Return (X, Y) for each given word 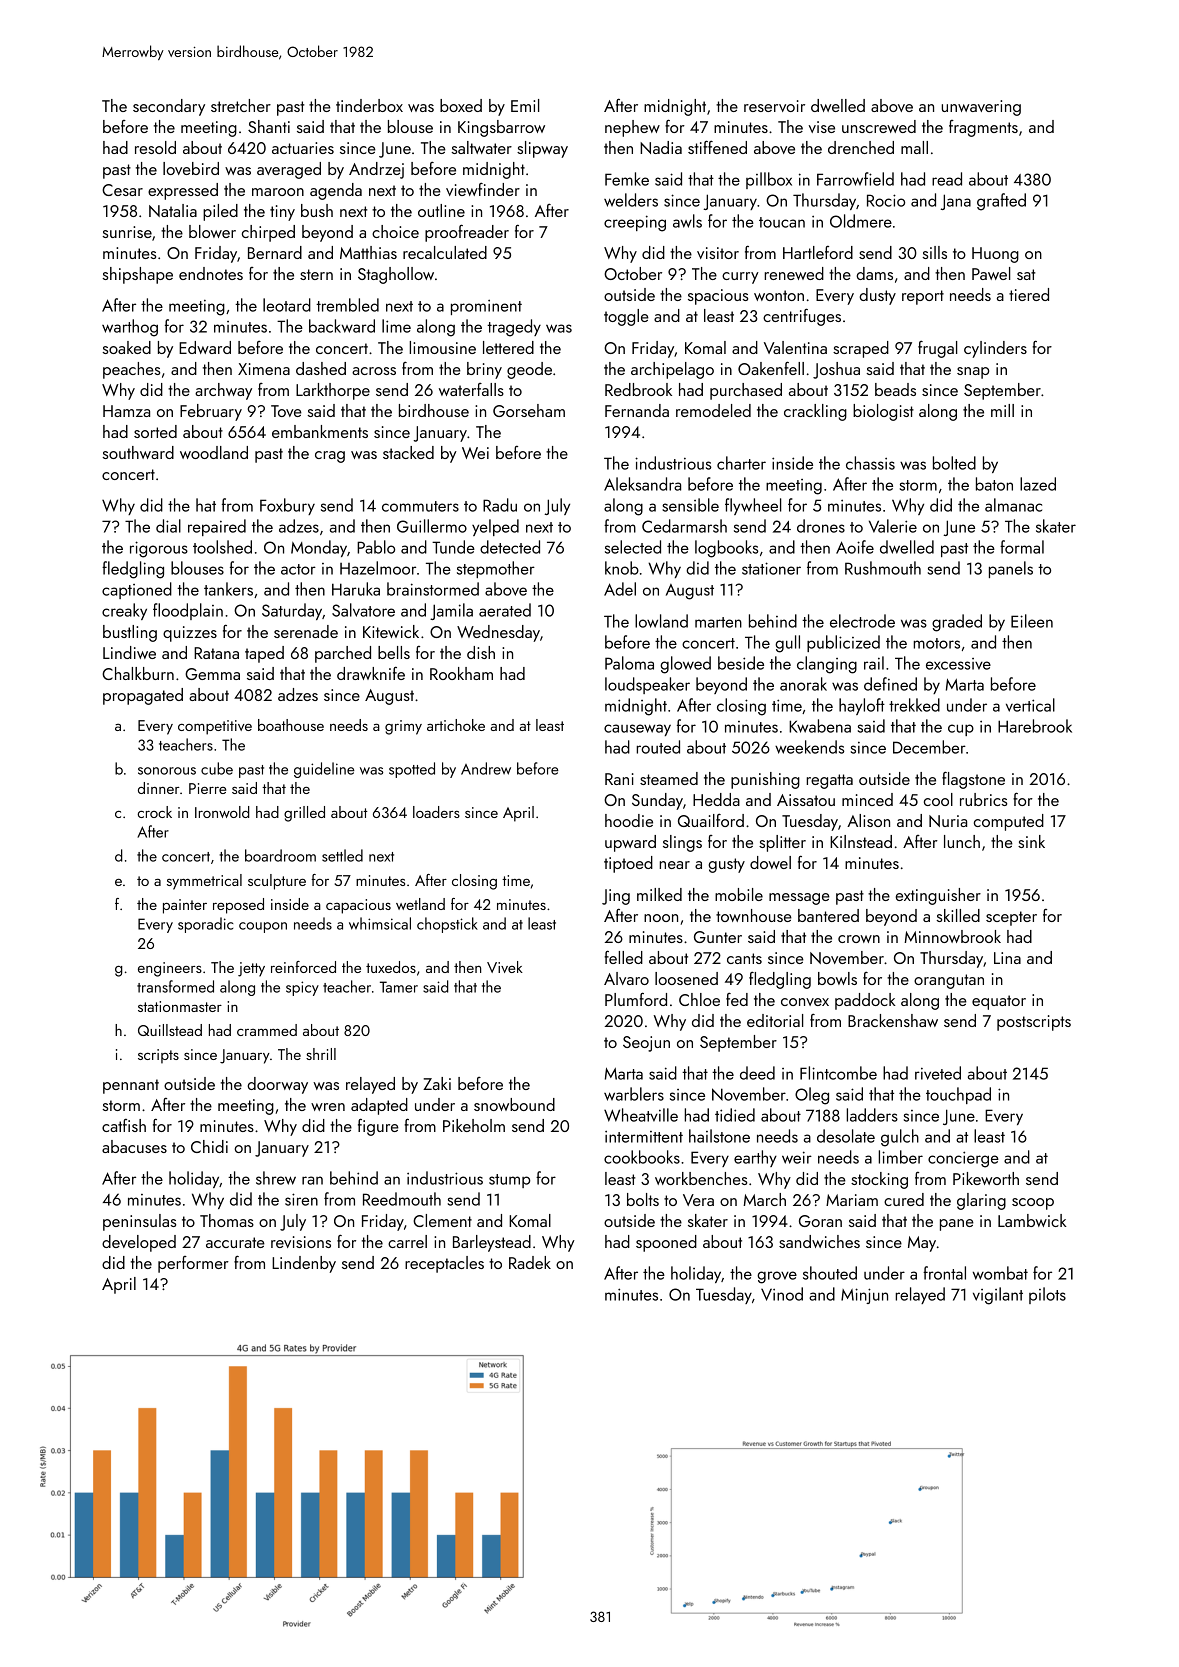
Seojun (646, 1044)
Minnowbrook (952, 936)
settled (342, 855)
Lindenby (304, 1264)
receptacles (444, 1264)
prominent (486, 307)
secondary (169, 107)
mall (914, 147)
